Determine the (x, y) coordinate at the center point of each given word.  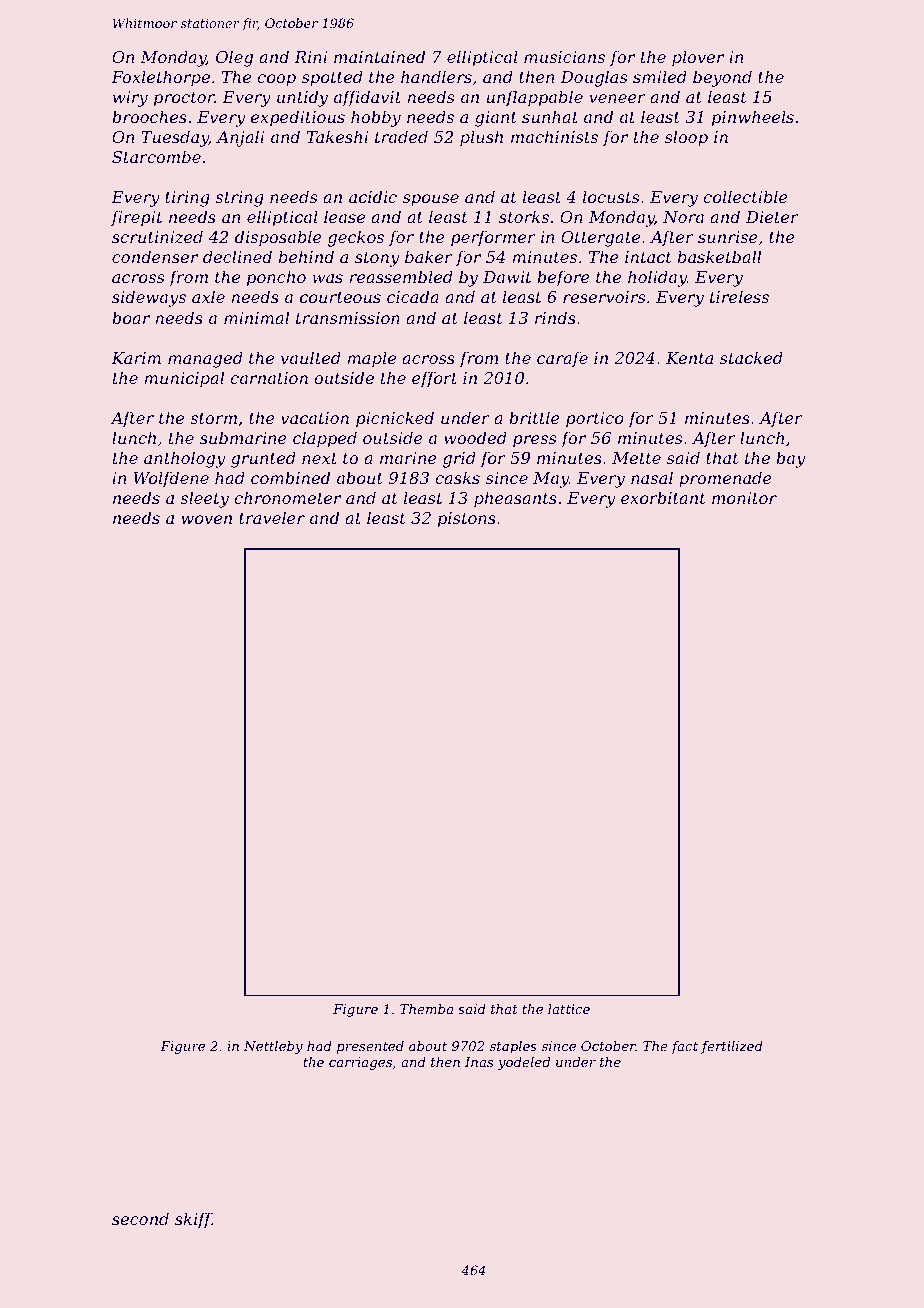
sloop (686, 138)
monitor (744, 498)
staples (513, 1047)
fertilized (732, 1047)
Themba (426, 1009)
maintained (379, 56)
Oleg (234, 58)
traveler (272, 517)
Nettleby (273, 1047)
